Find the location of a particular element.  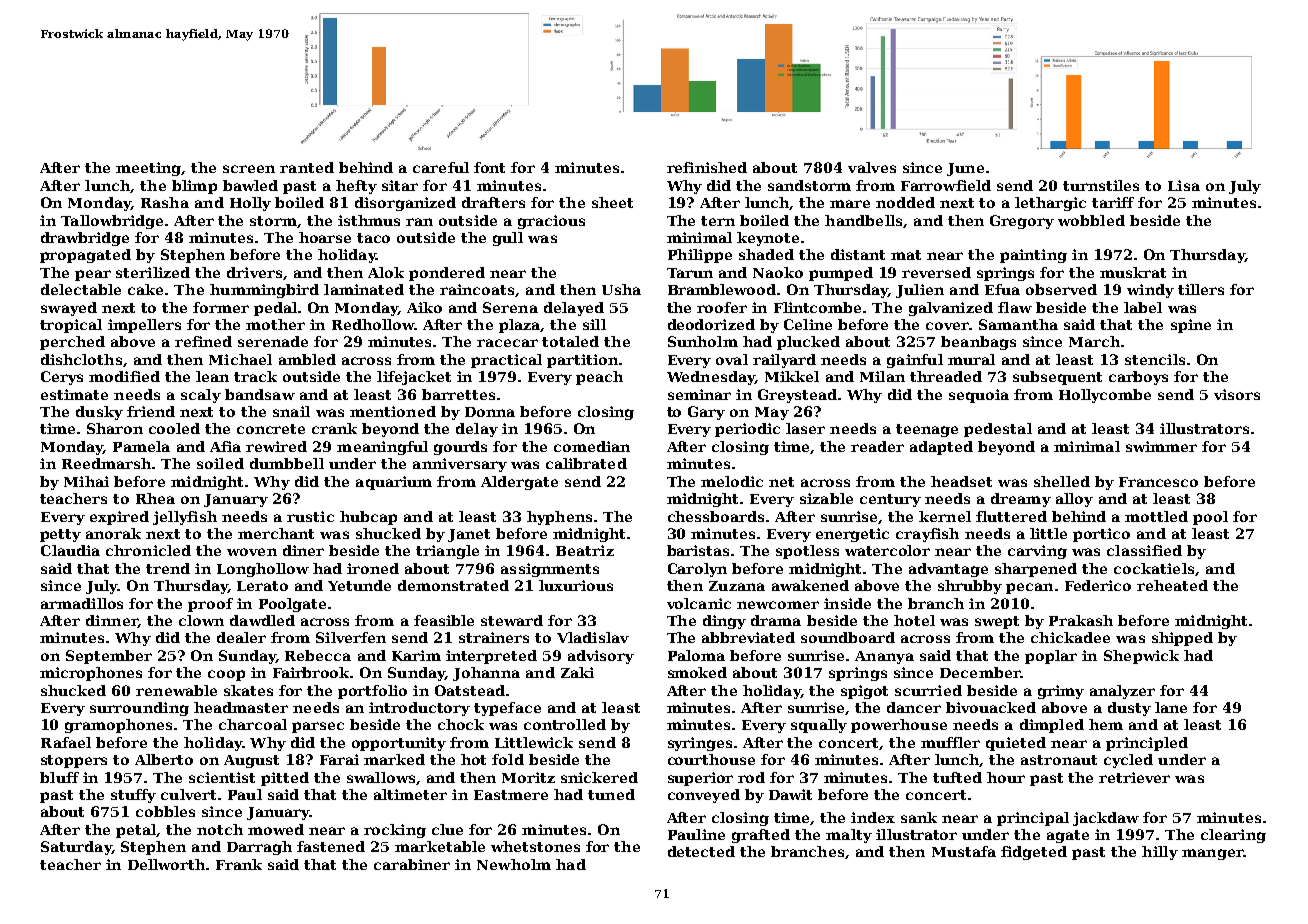

Beatriz is located at coordinates (585, 550).
